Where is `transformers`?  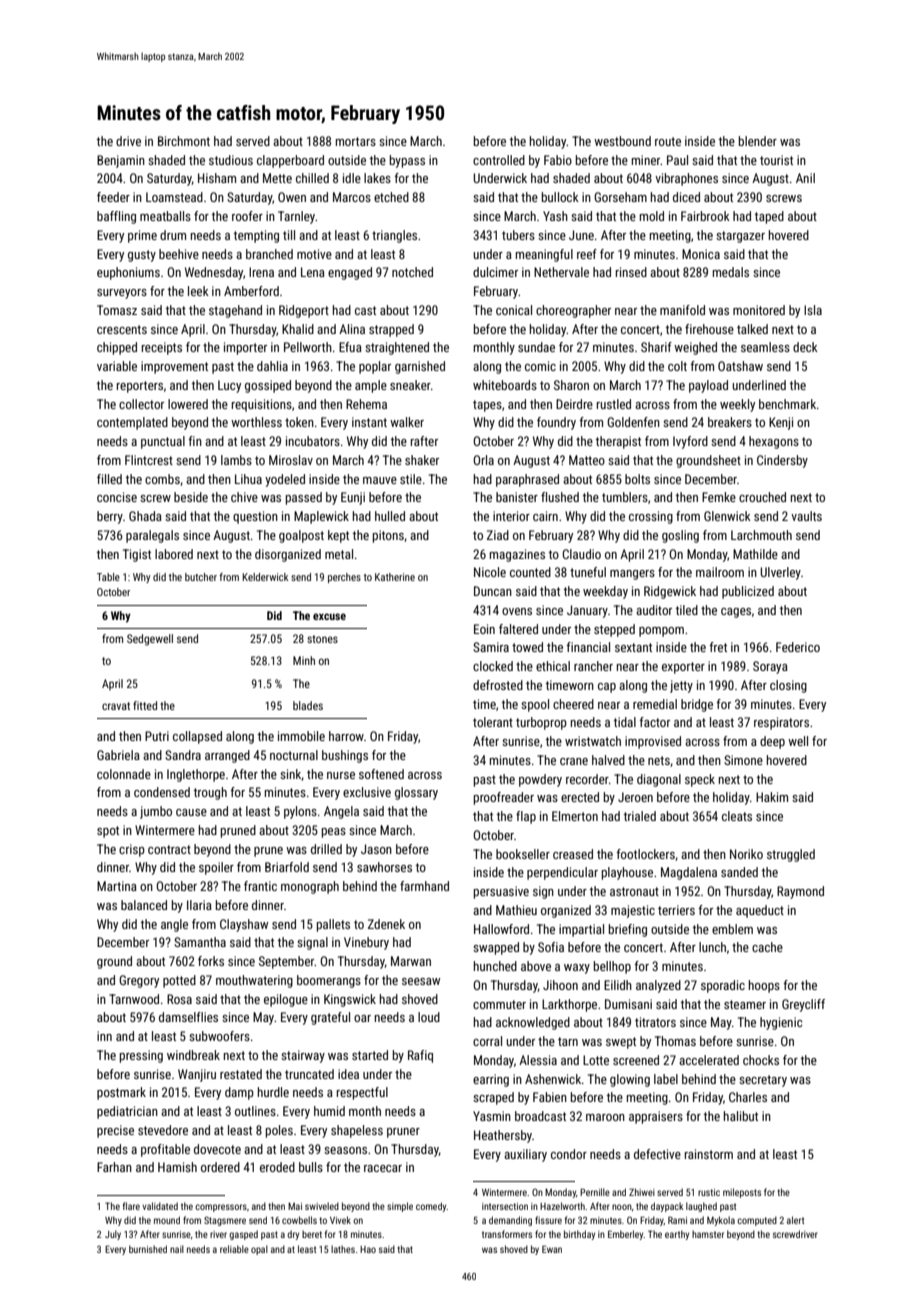 transformers is located at coordinates (507, 1234).
